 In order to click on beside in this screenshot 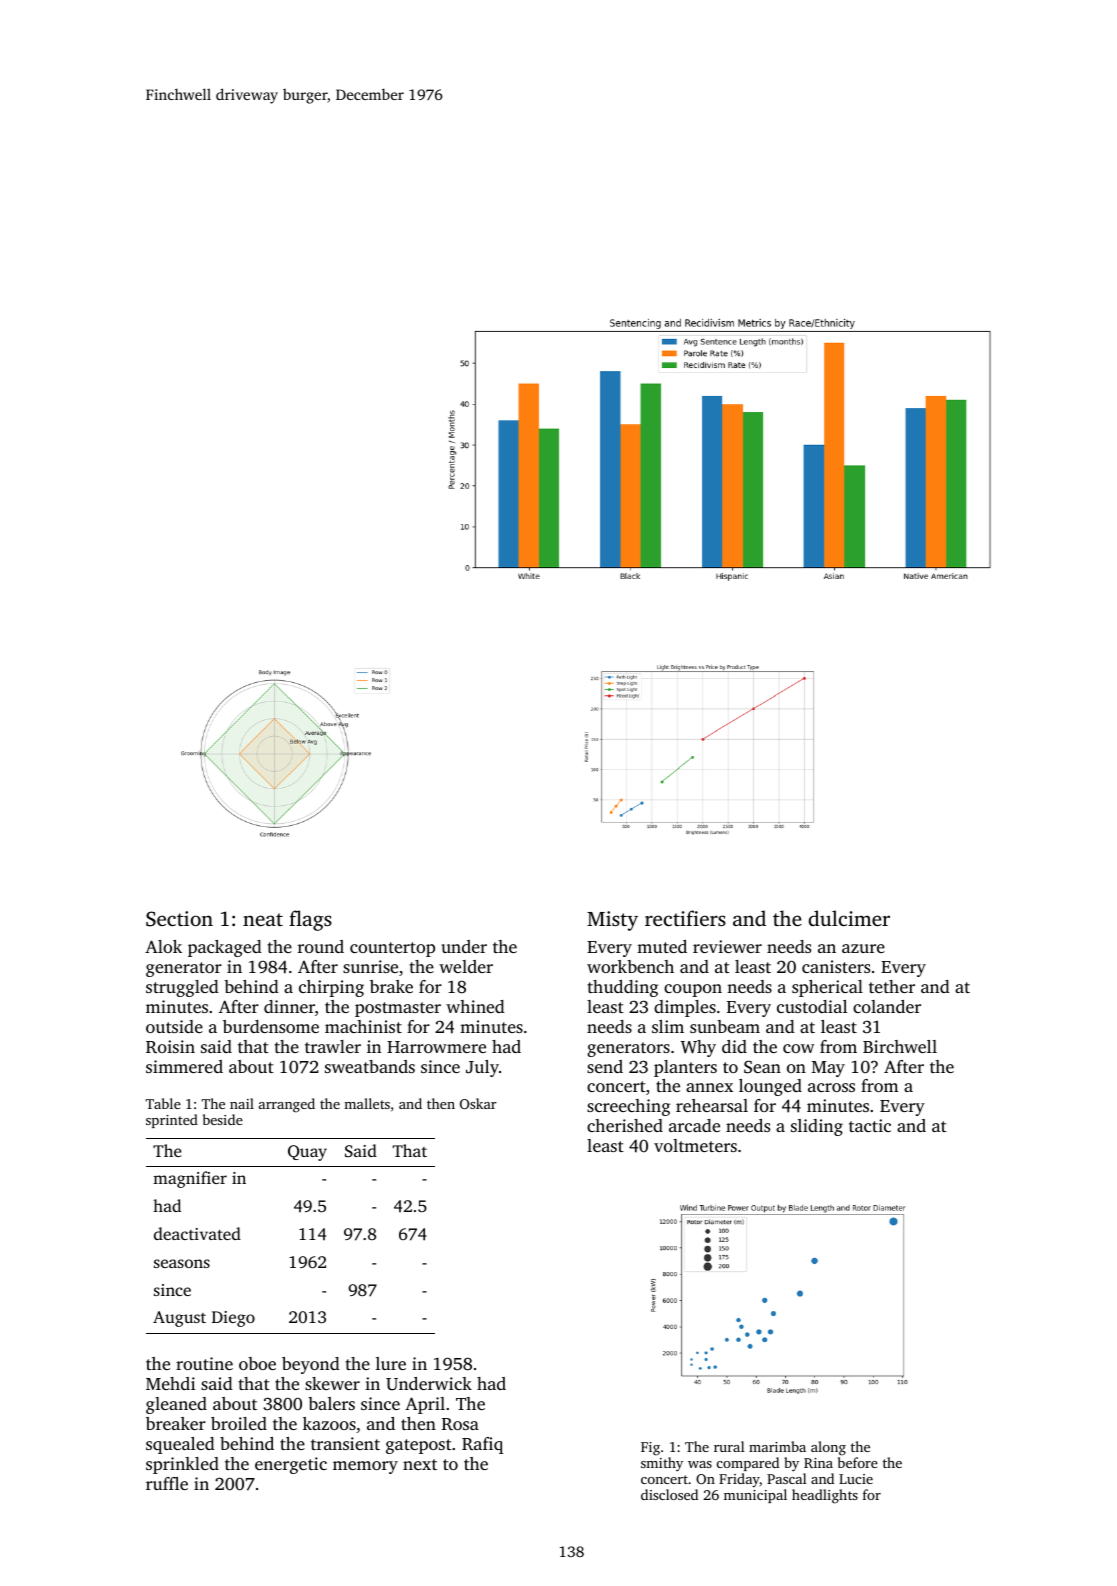, I will do `click(223, 1119)`.
